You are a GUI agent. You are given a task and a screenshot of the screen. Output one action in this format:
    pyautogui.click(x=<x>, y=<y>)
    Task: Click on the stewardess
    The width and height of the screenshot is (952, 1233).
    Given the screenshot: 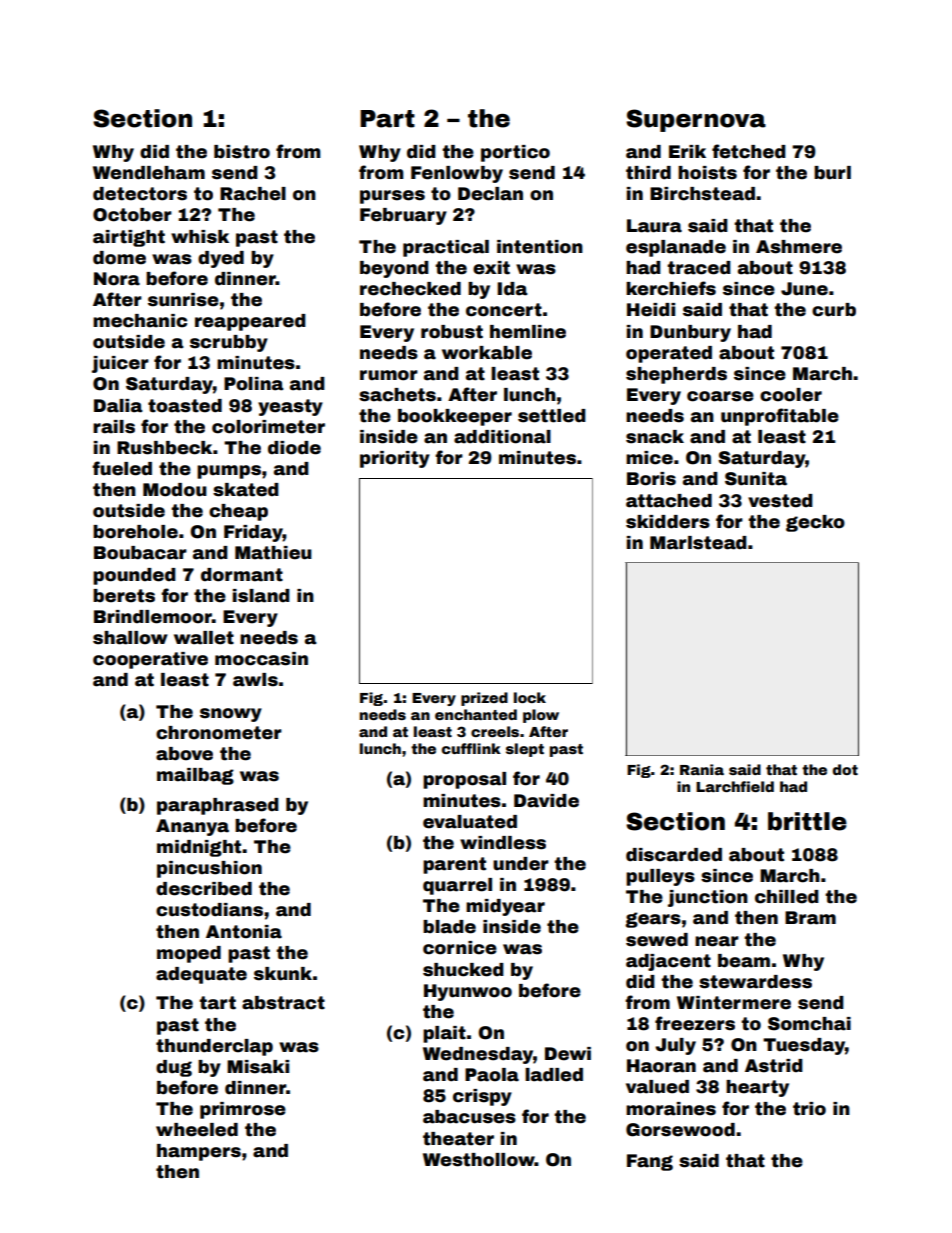 What is the action you would take?
    pyautogui.click(x=755, y=982)
